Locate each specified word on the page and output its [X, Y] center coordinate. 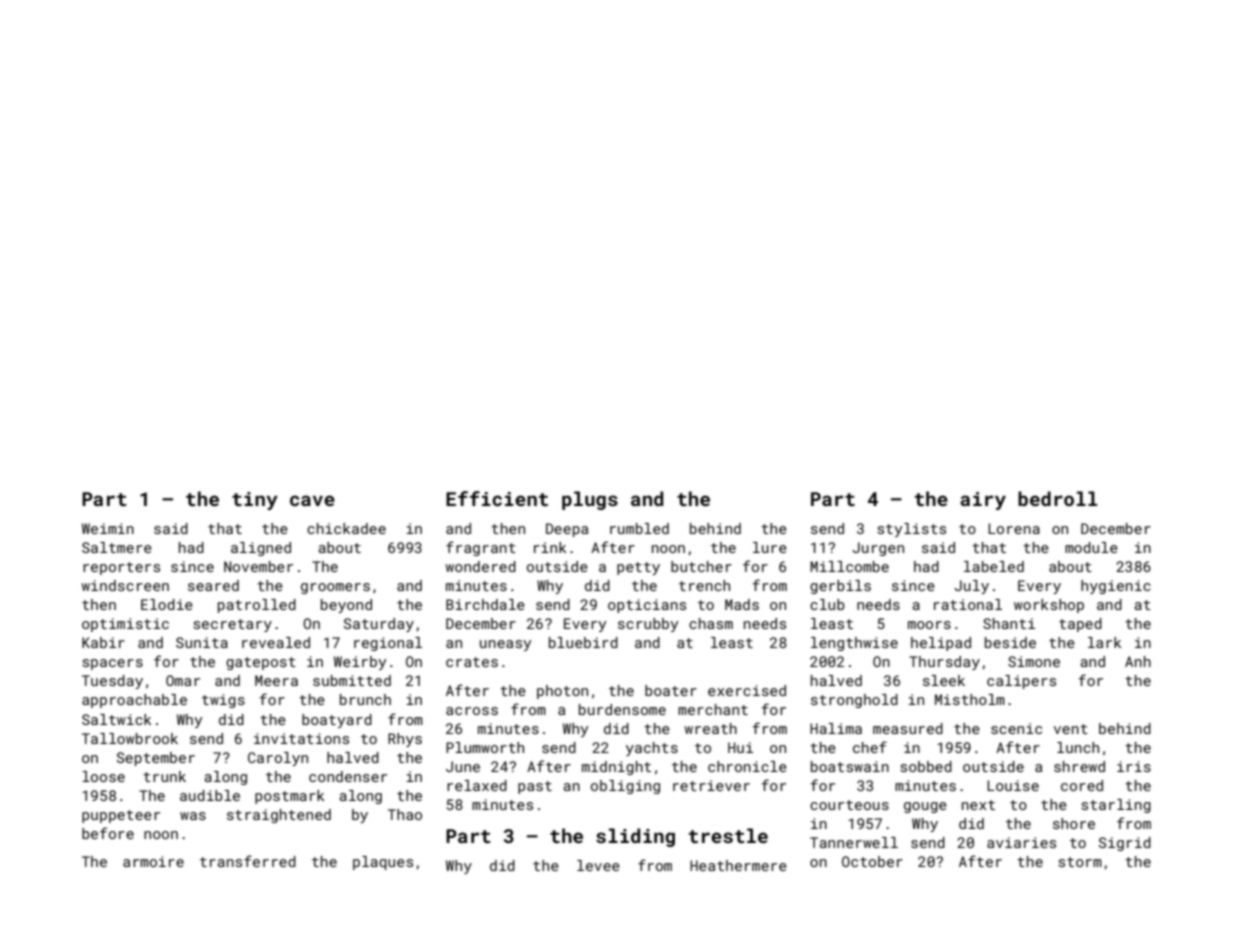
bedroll [1057, 498]
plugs [590, 500]
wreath [710, 728]
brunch [365, 699]
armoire [153, 861]
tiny [255, 501]
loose [103, 776]
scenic [1016, 728]
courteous [849, 805]
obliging [625, 787]
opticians [647, 606]
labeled [994, 566]
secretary [232, 625]
